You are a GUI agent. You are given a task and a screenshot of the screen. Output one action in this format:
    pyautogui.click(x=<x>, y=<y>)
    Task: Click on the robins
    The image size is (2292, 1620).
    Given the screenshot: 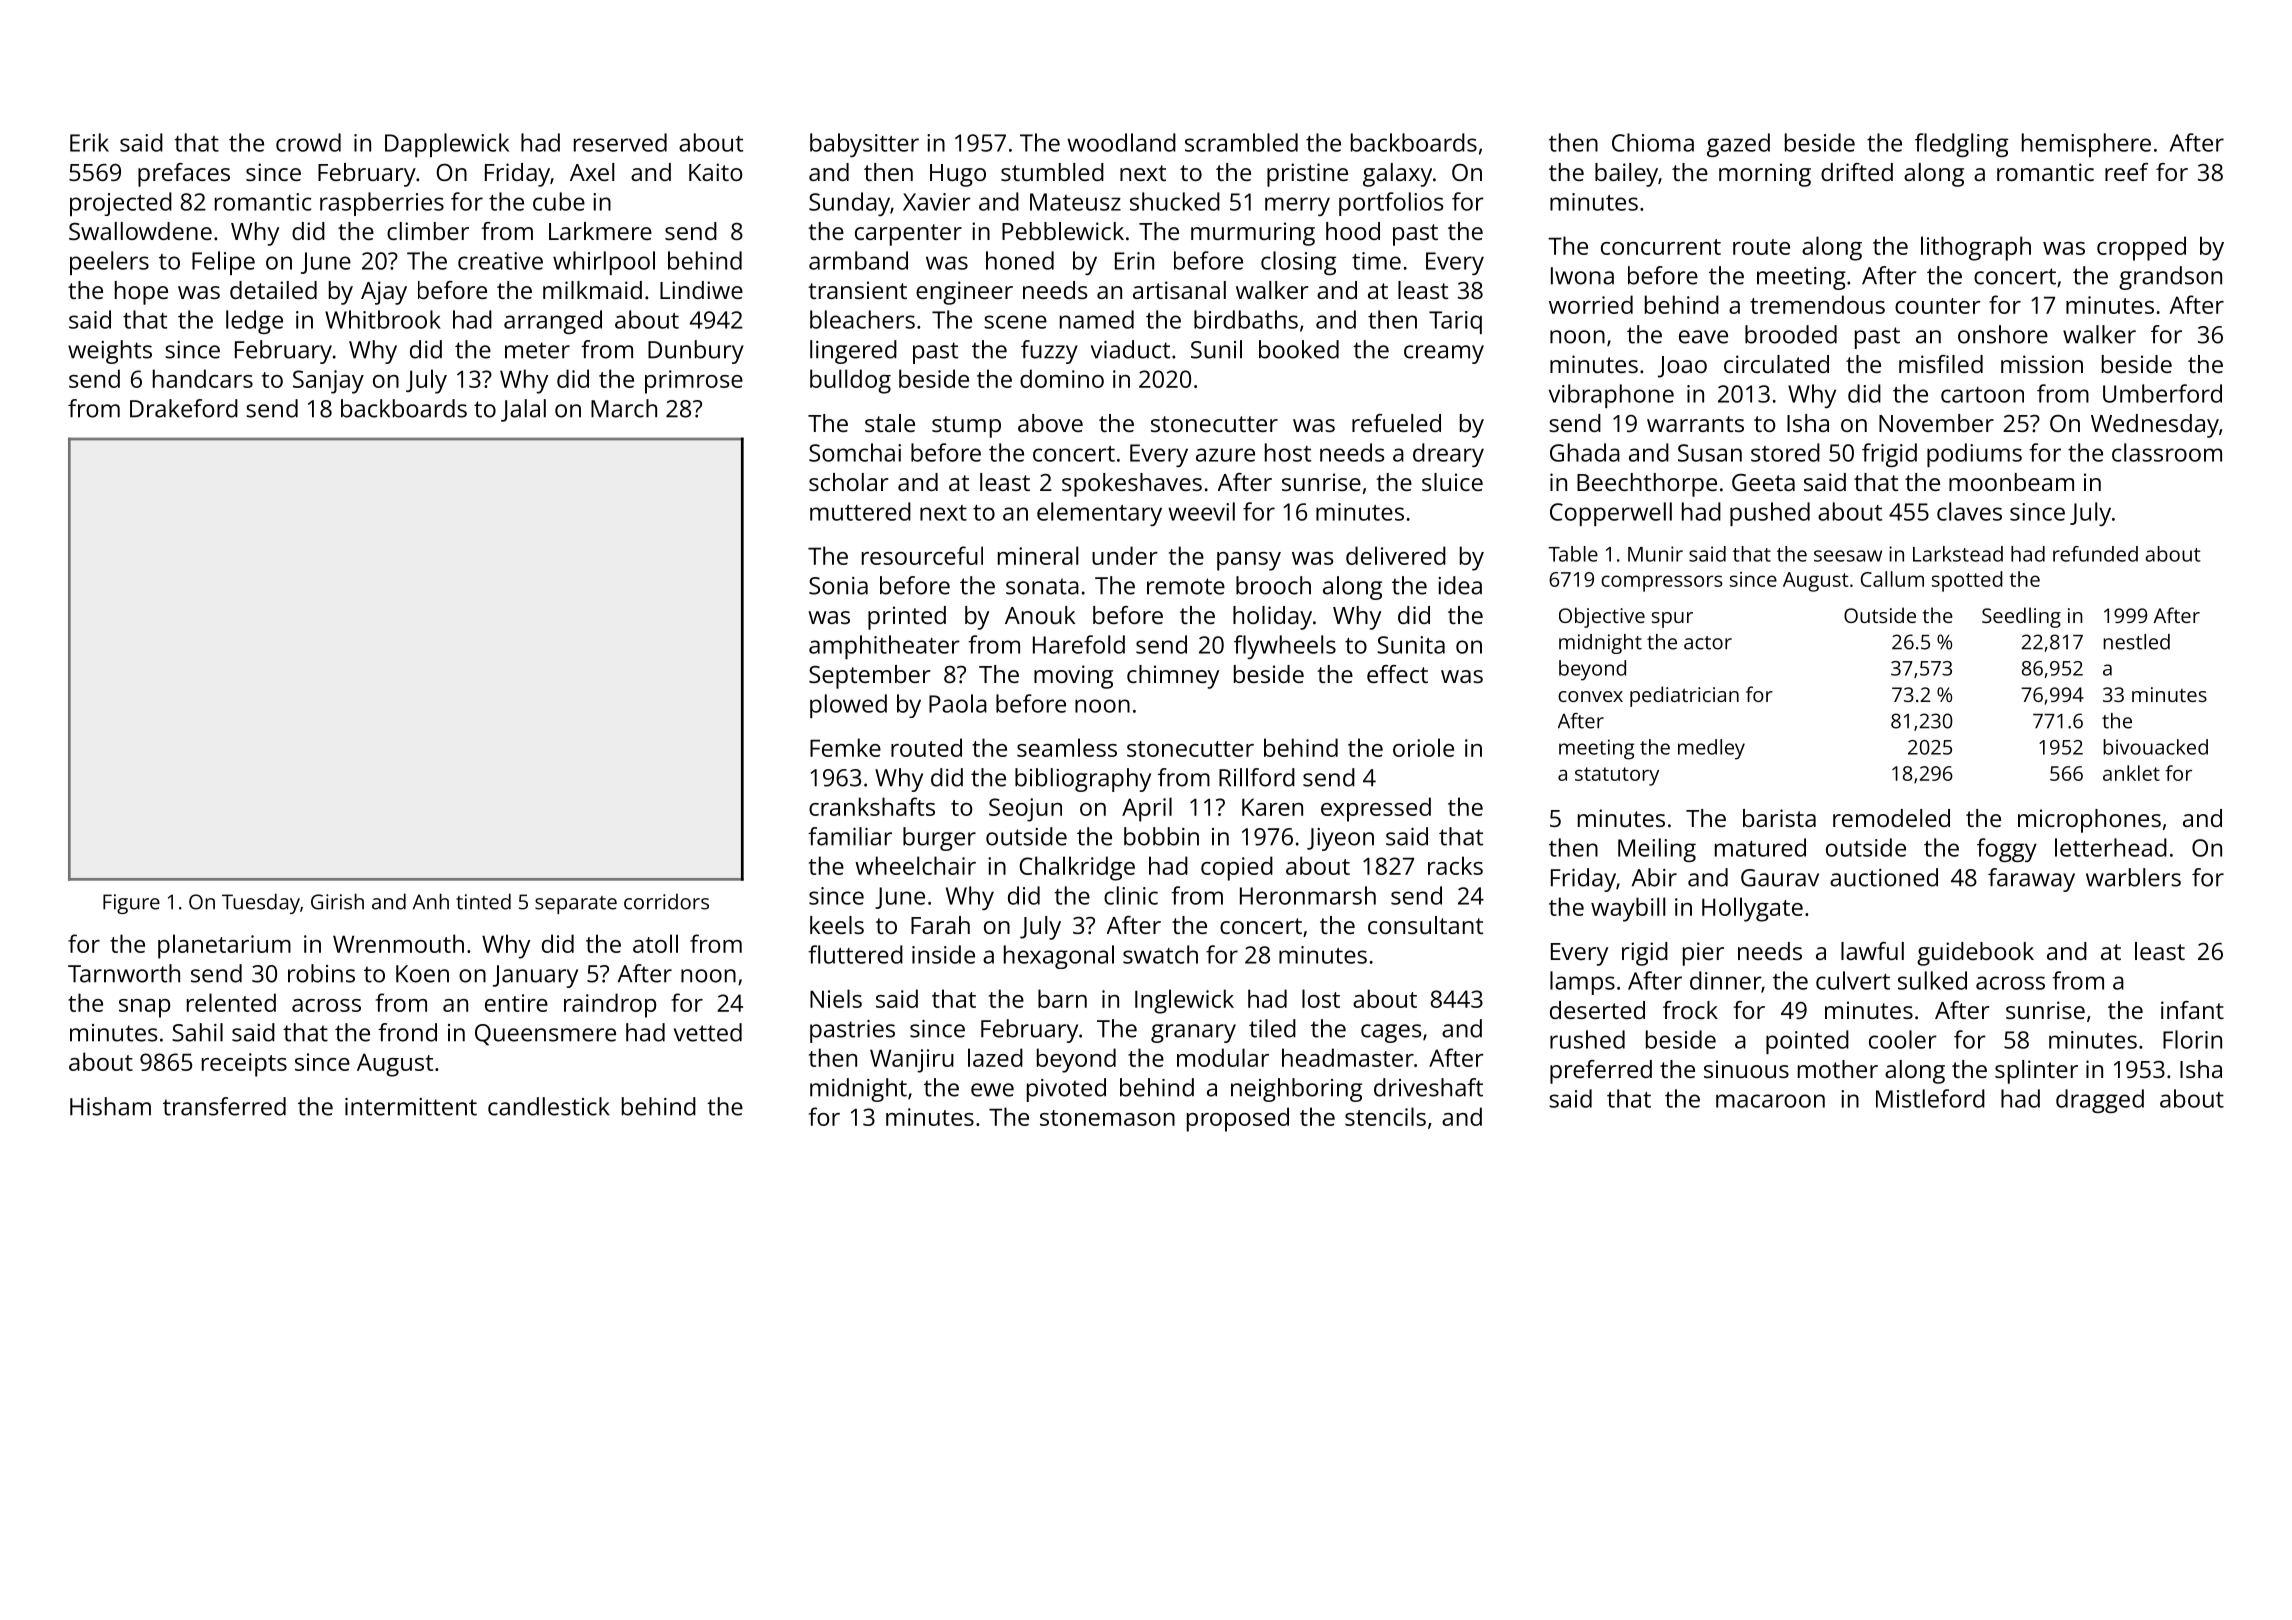 What is the action you would take?
    pyautogui.click(x=321, y=973)
